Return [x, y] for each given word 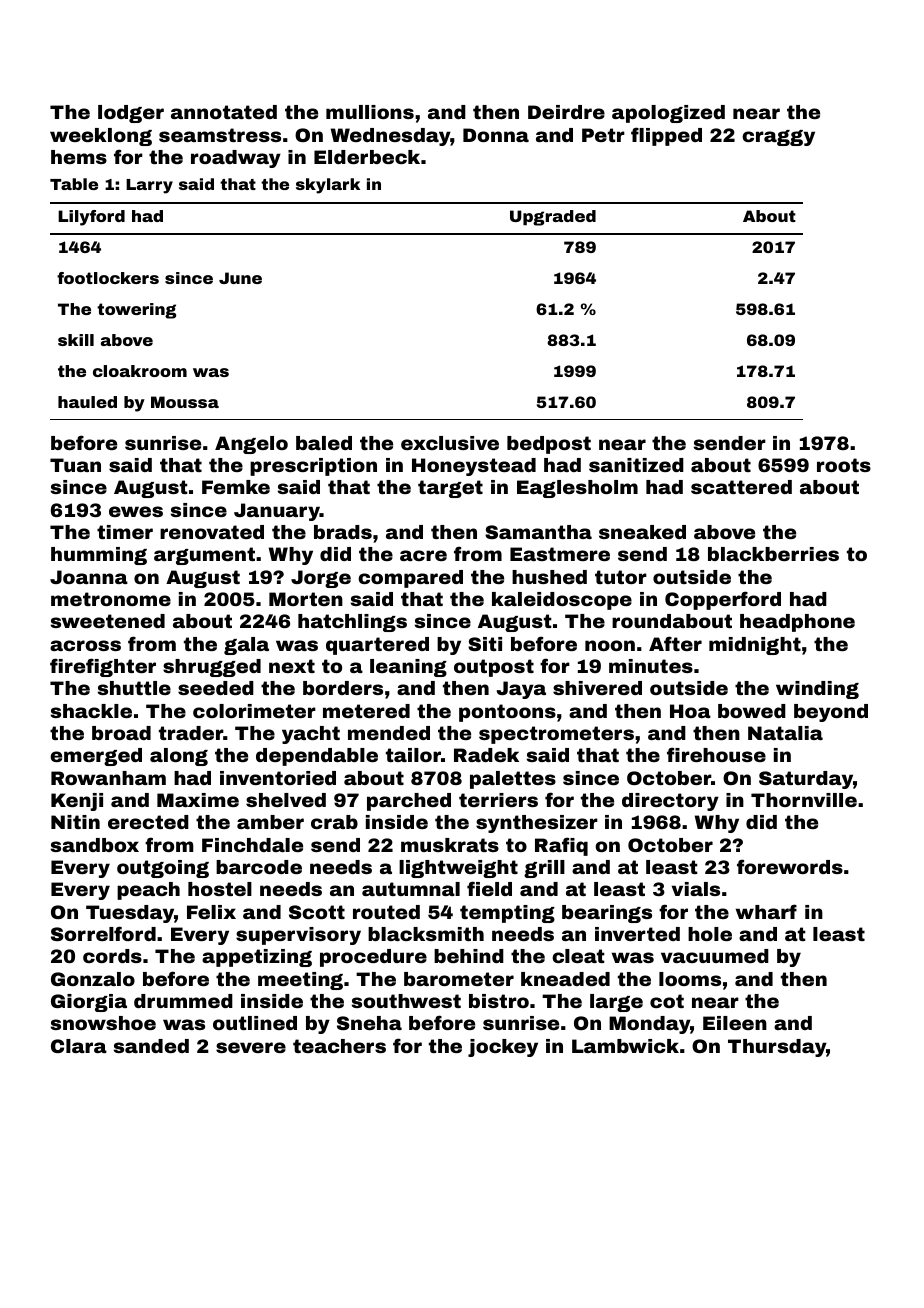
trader [191, 733]
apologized [668, 114]
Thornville [804, 800]
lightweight [458, 869]
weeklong [101, 137]
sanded [151, 1046]
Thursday [777, 1048]
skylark [328, 186]
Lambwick [625, 1046]
